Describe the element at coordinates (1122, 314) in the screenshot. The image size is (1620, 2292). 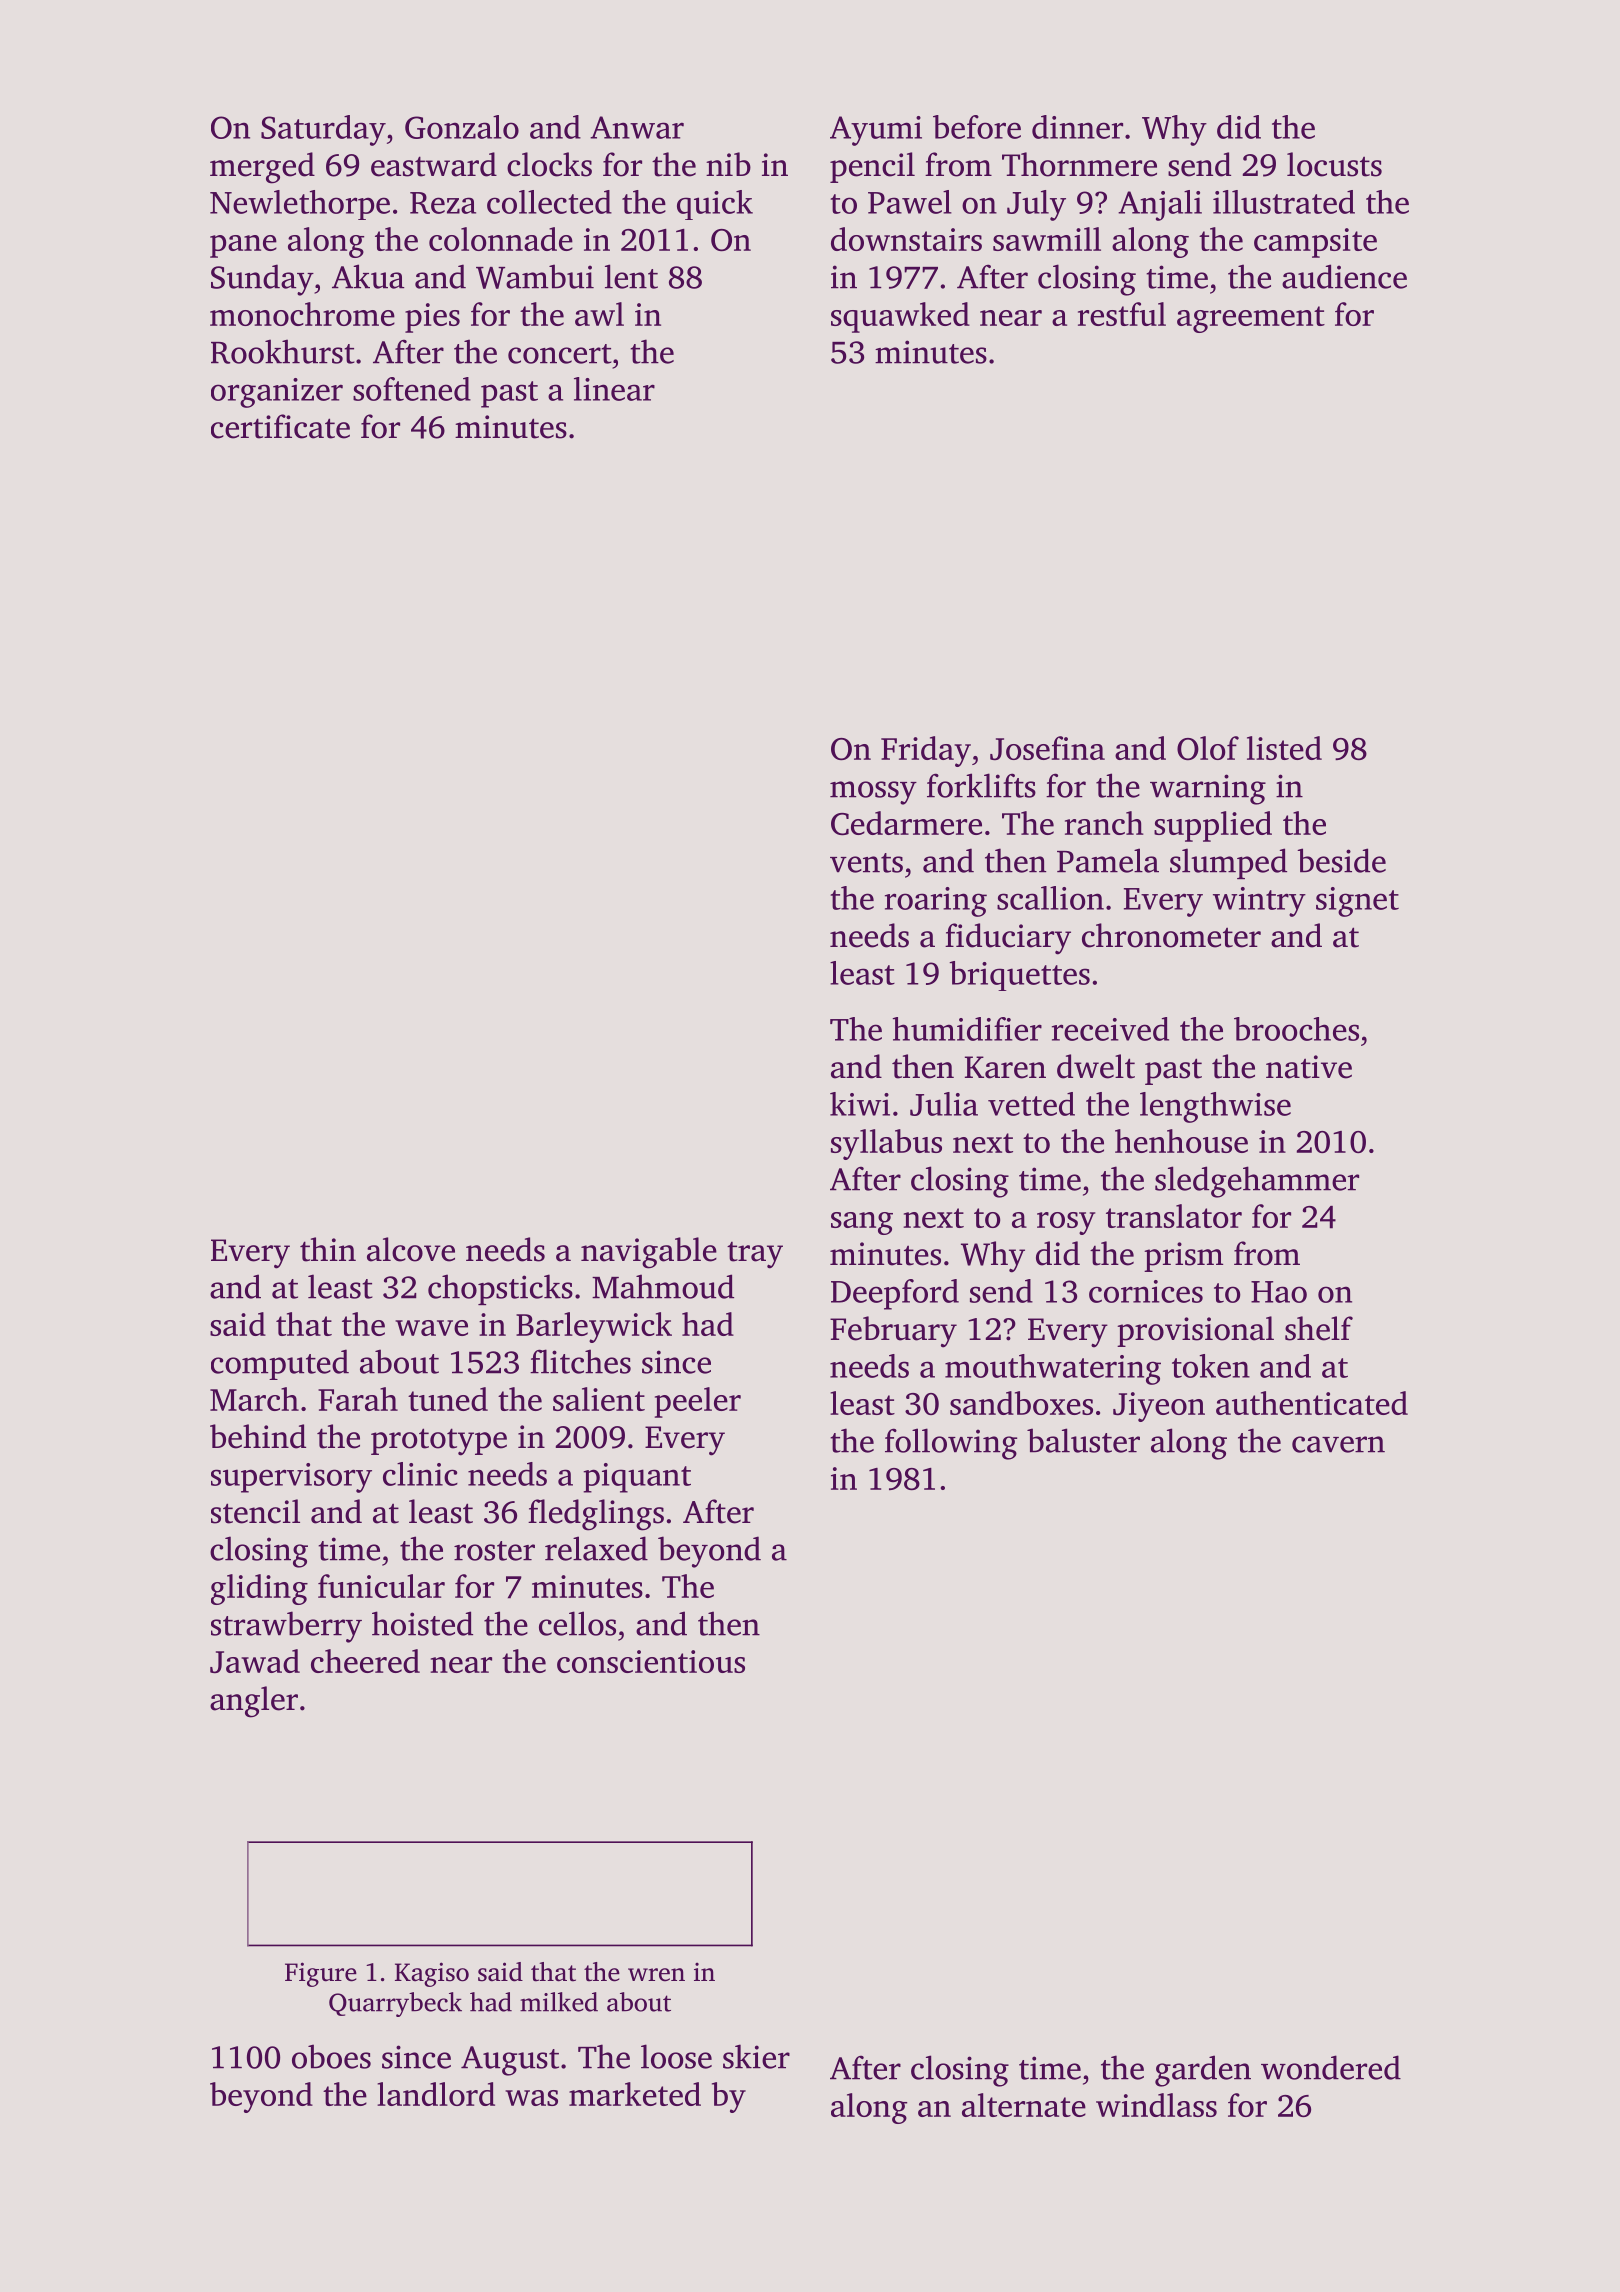
I see `restful` at that location.
